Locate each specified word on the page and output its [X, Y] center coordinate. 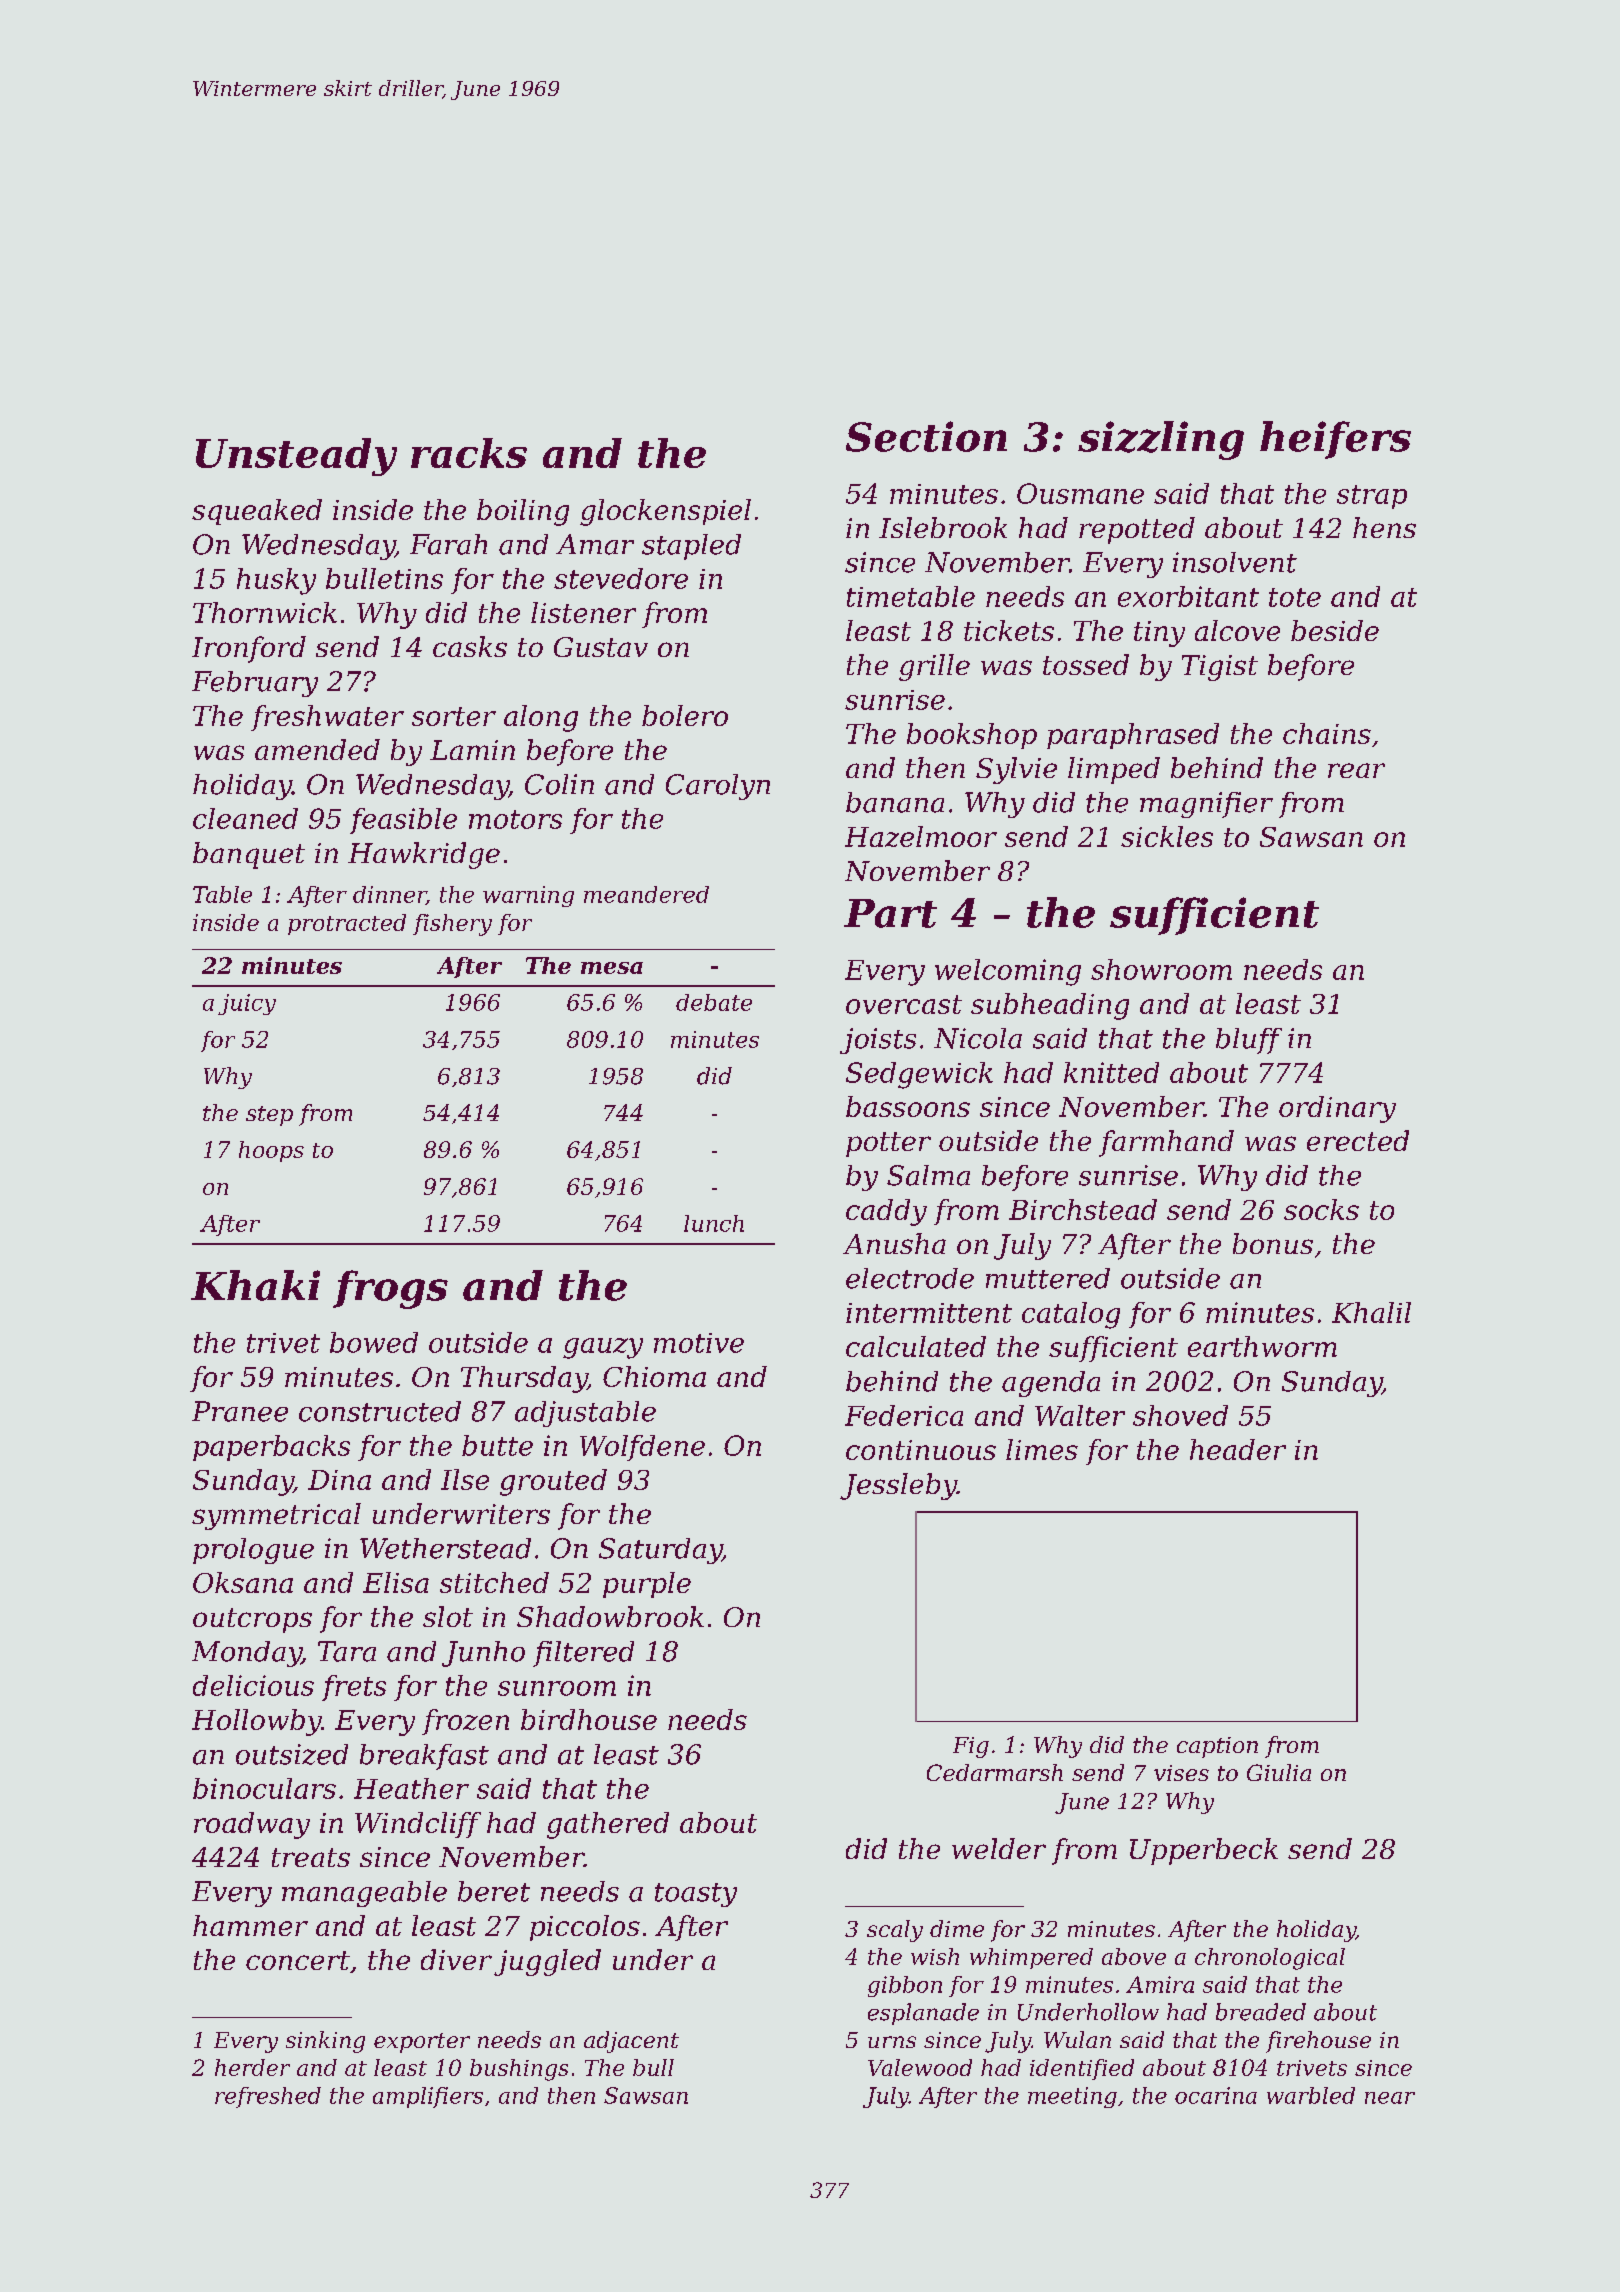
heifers [1335, 440]
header [1238, 1449]
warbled [1311, 2095]
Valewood [920, 2067]
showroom [1161, 969]
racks [469, 453]
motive [699, 1343]
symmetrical [276, 1516]
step [269, 1116]
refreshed [268, 2097]
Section [926, 436]
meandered [646, 894]
